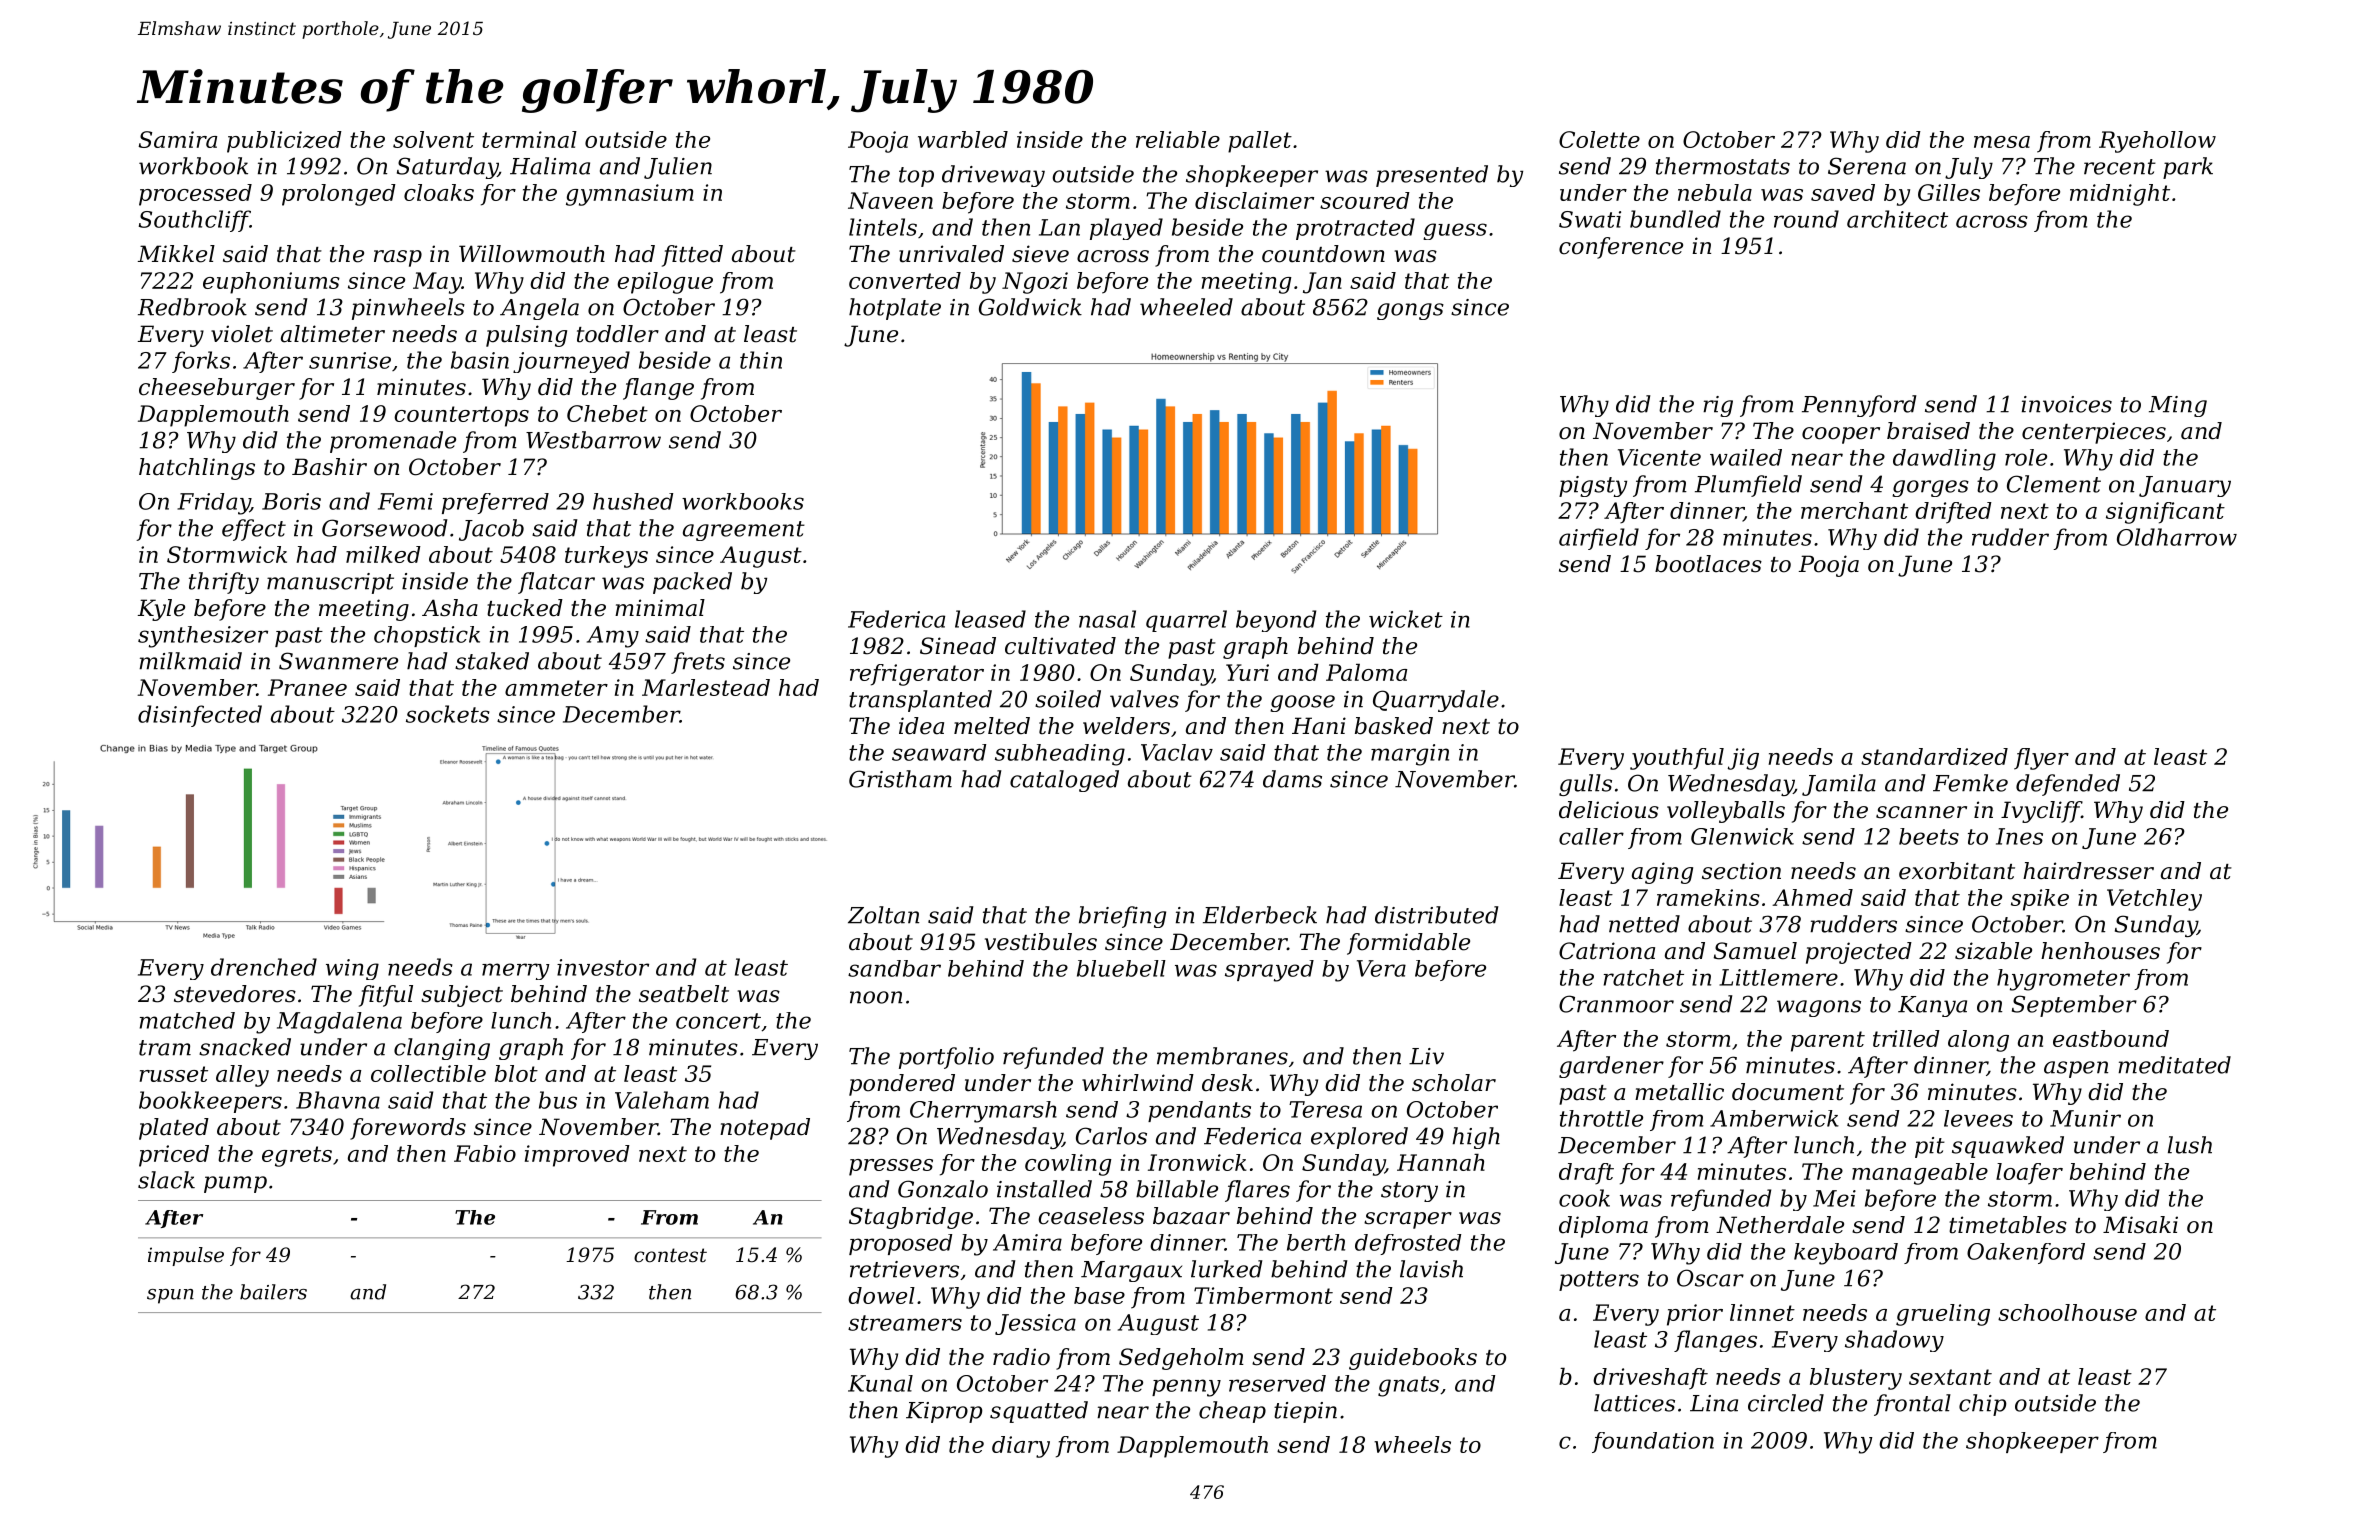 This screenshot has width=2380, height=1540. Describe the element at coordinates (1953, 513) in the screenshot. I see `drifted` at that location.
